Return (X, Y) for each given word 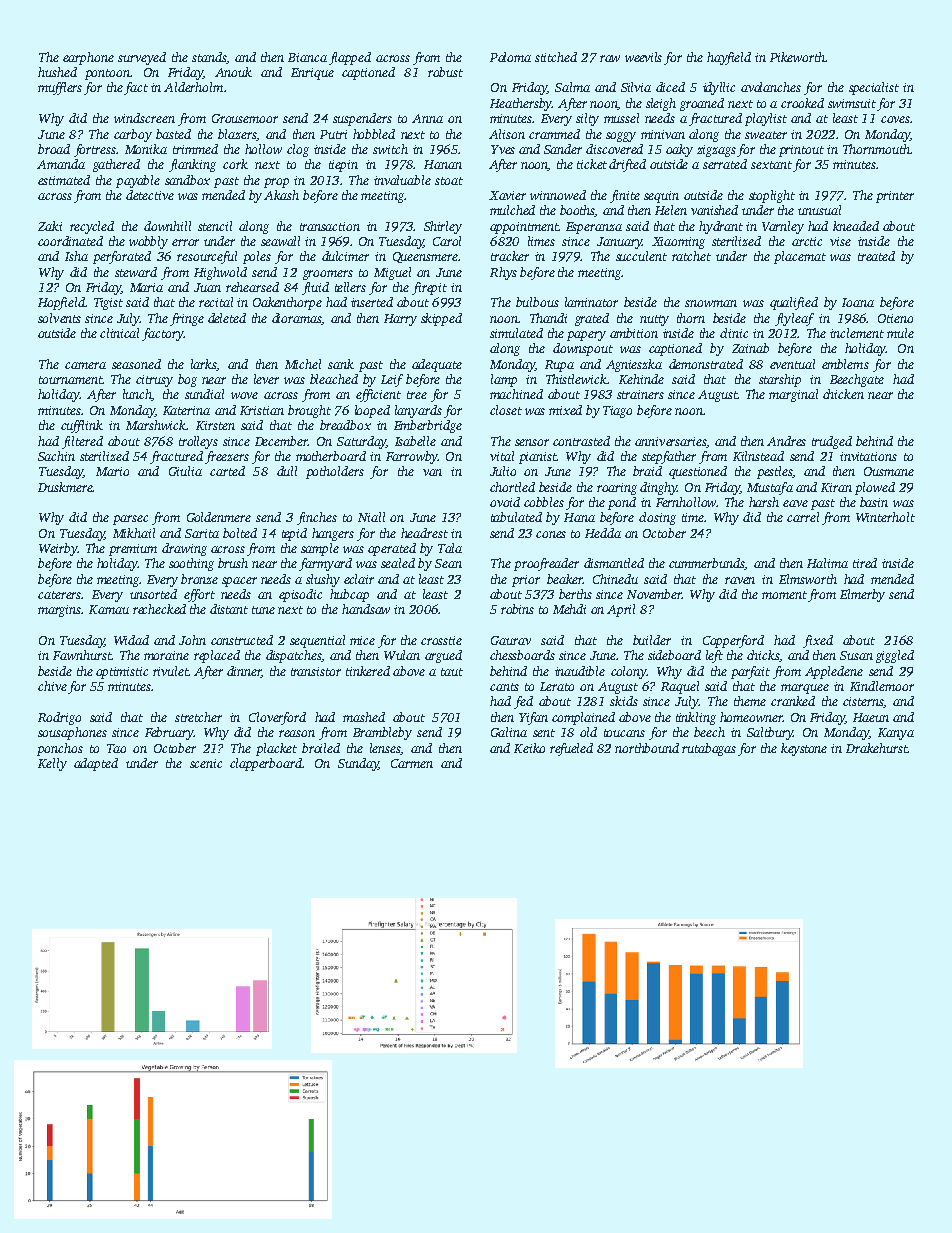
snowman (711, 303)
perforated (122, 257)
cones (551, 534)
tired (865, 563)
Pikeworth (797, 57)
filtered (82, 442)
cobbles (544, 502)
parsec (130, 520)
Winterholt (885, 517)
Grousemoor (245, 118)
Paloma (510, 57)
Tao (116, 748)
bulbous (537, 302)
